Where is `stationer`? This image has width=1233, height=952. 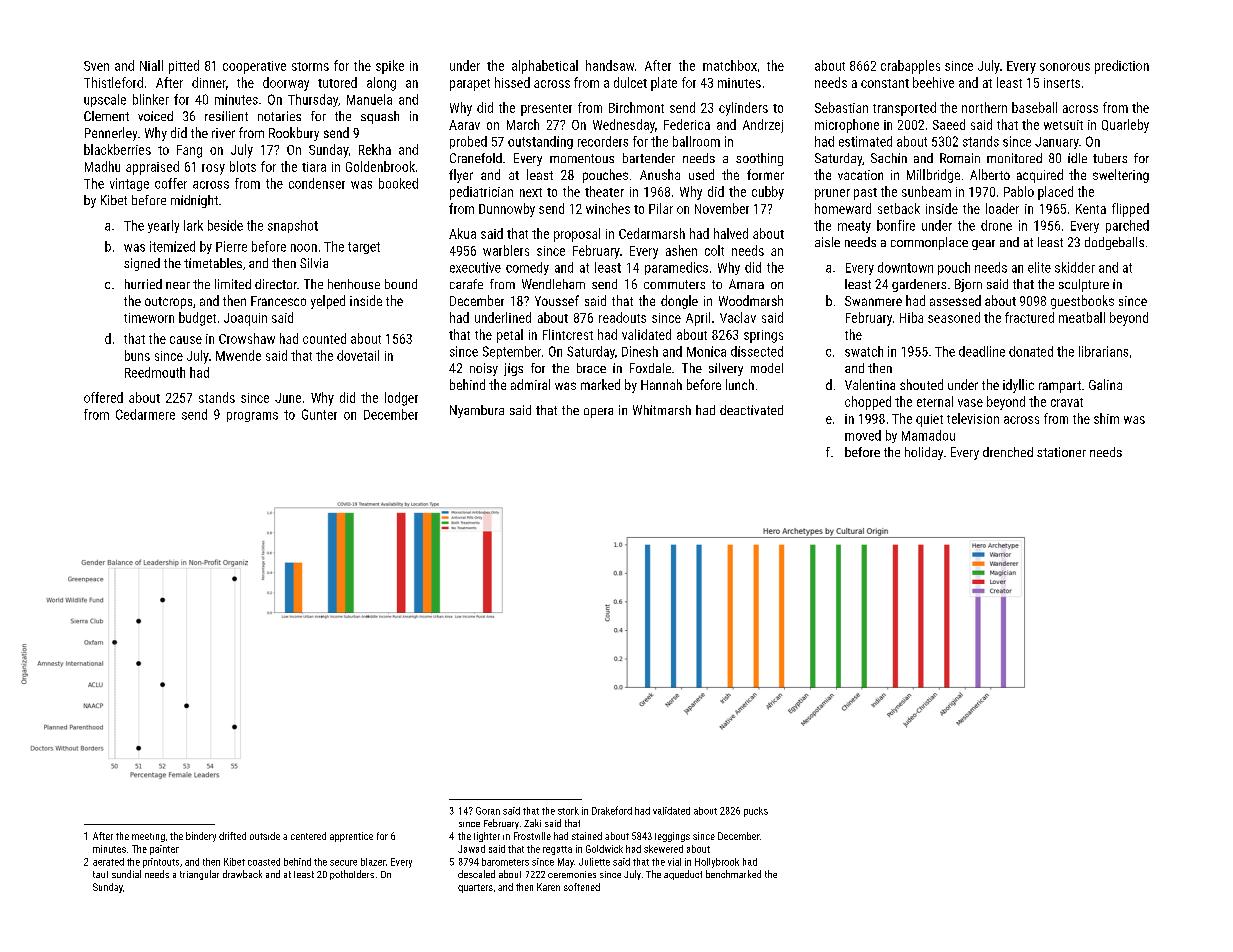 stationer is located at coordinates (1061, 452).
